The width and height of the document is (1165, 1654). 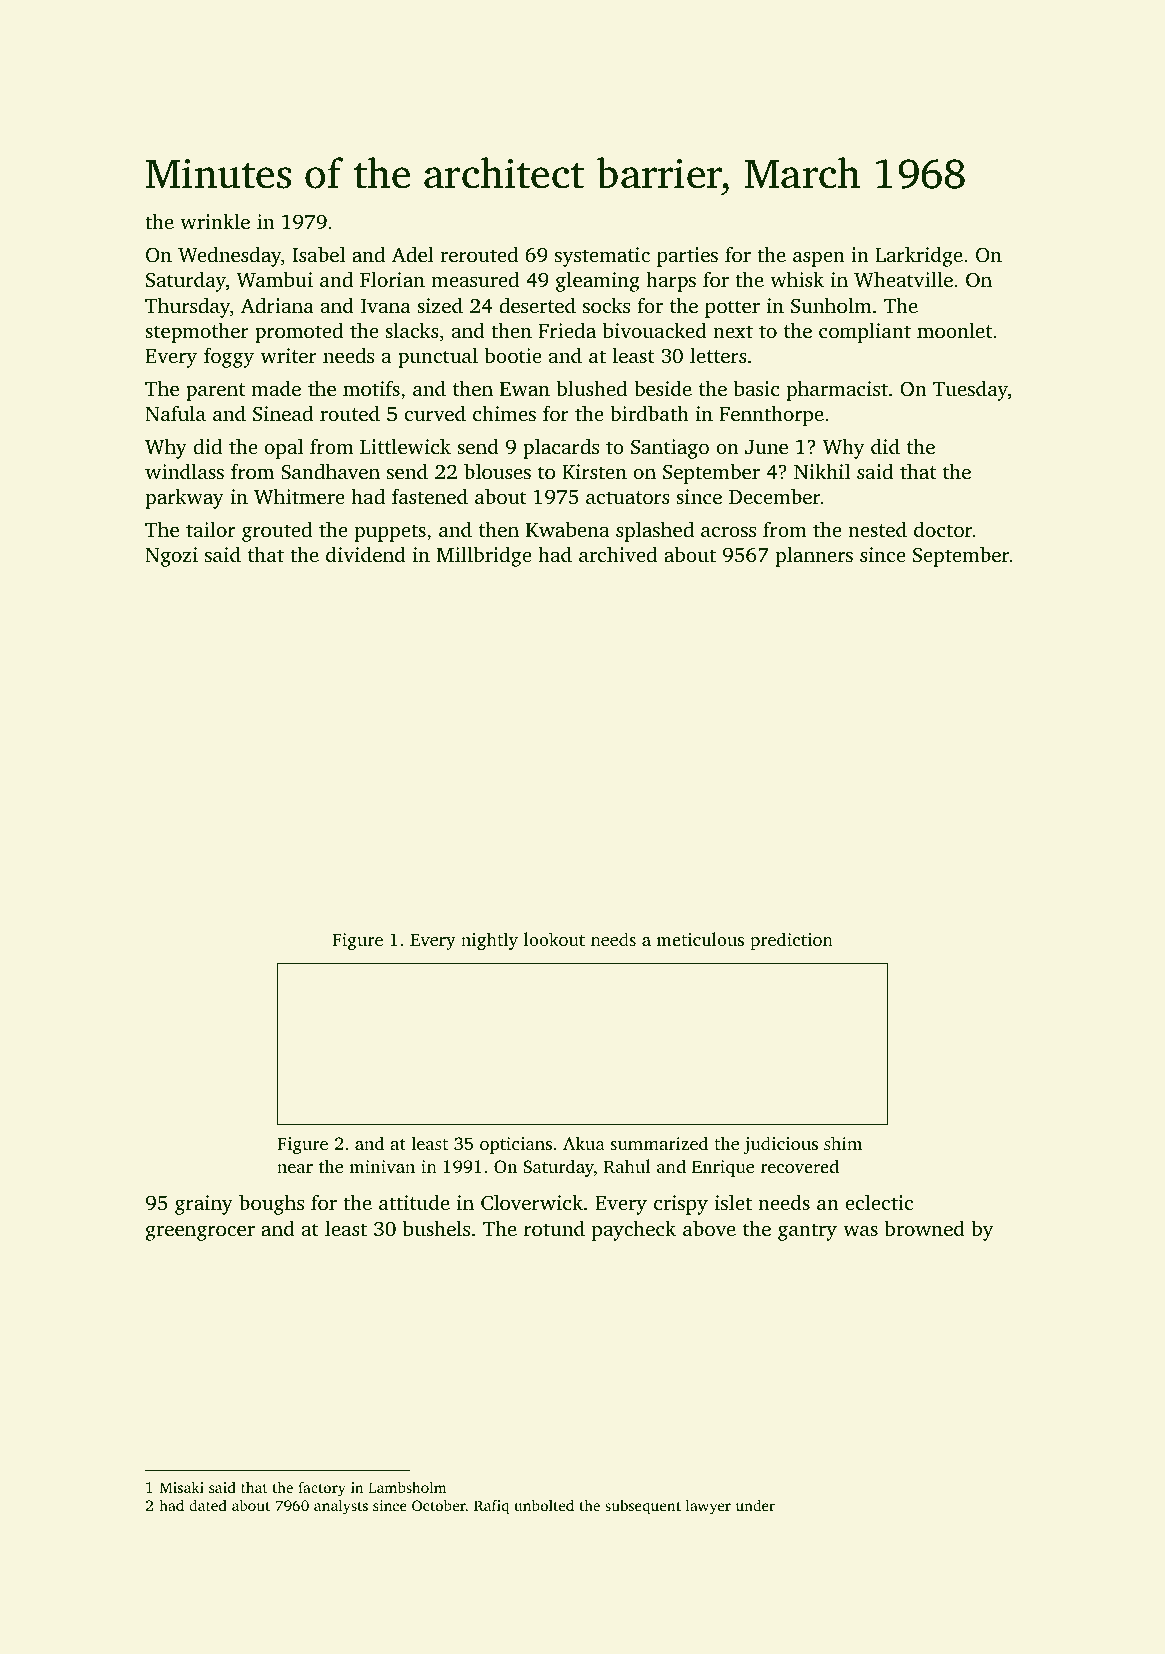 I want to click on nightly, so click(x=489, y=941).
